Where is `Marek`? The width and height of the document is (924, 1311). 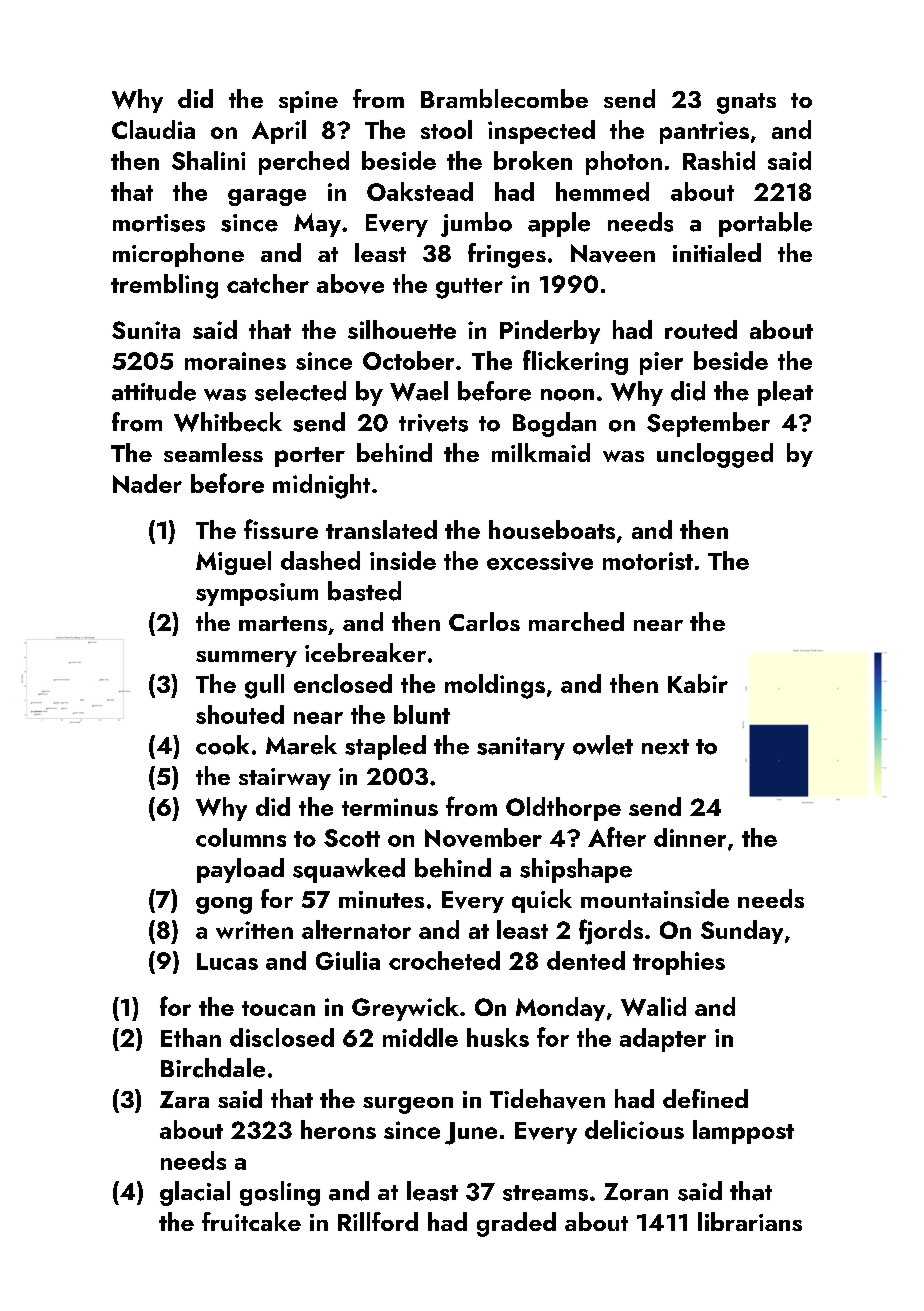 Marek is located at coordinates (301, 745).
